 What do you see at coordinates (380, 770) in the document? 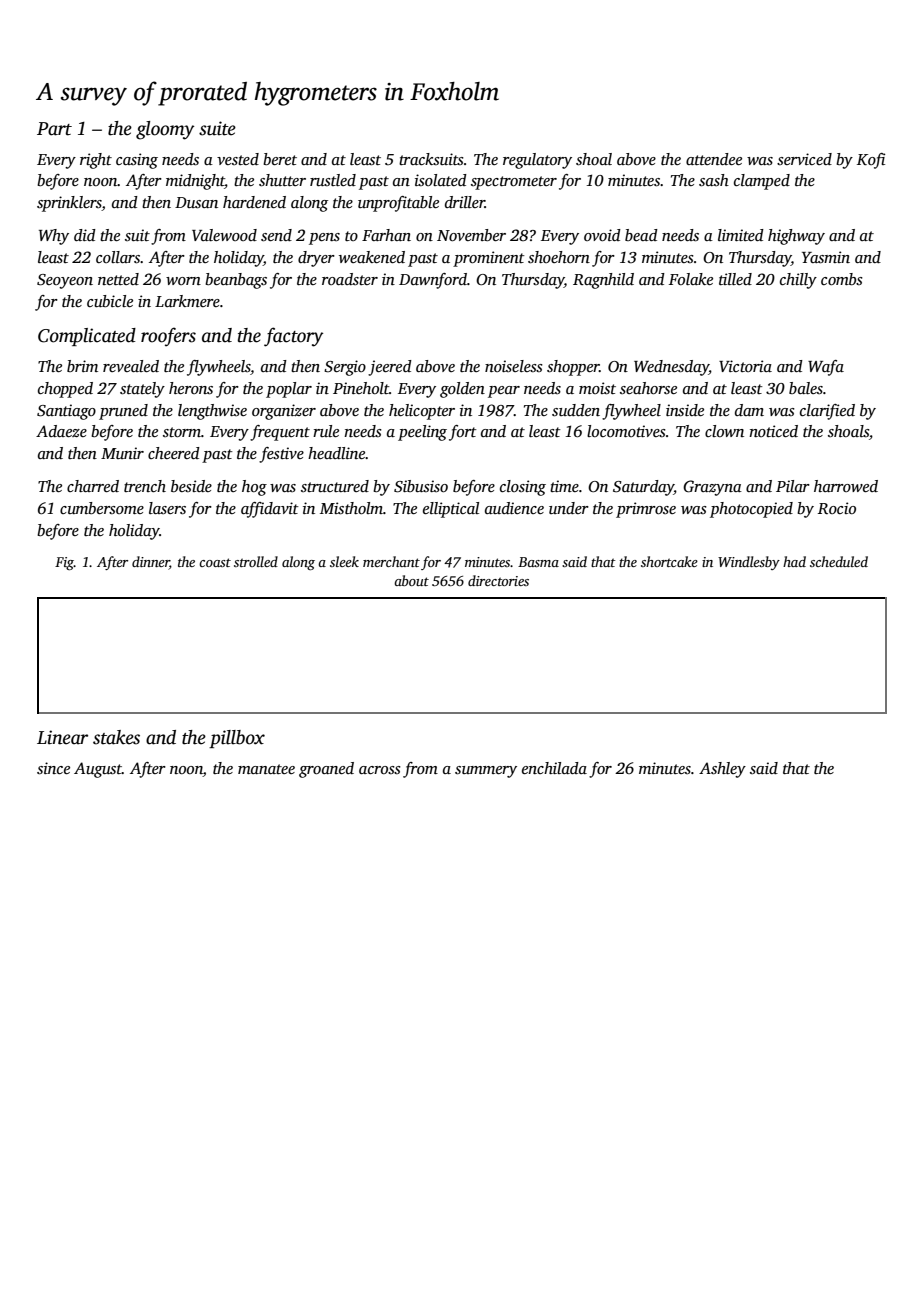
I see `across` at bounding box center [380, 770].
